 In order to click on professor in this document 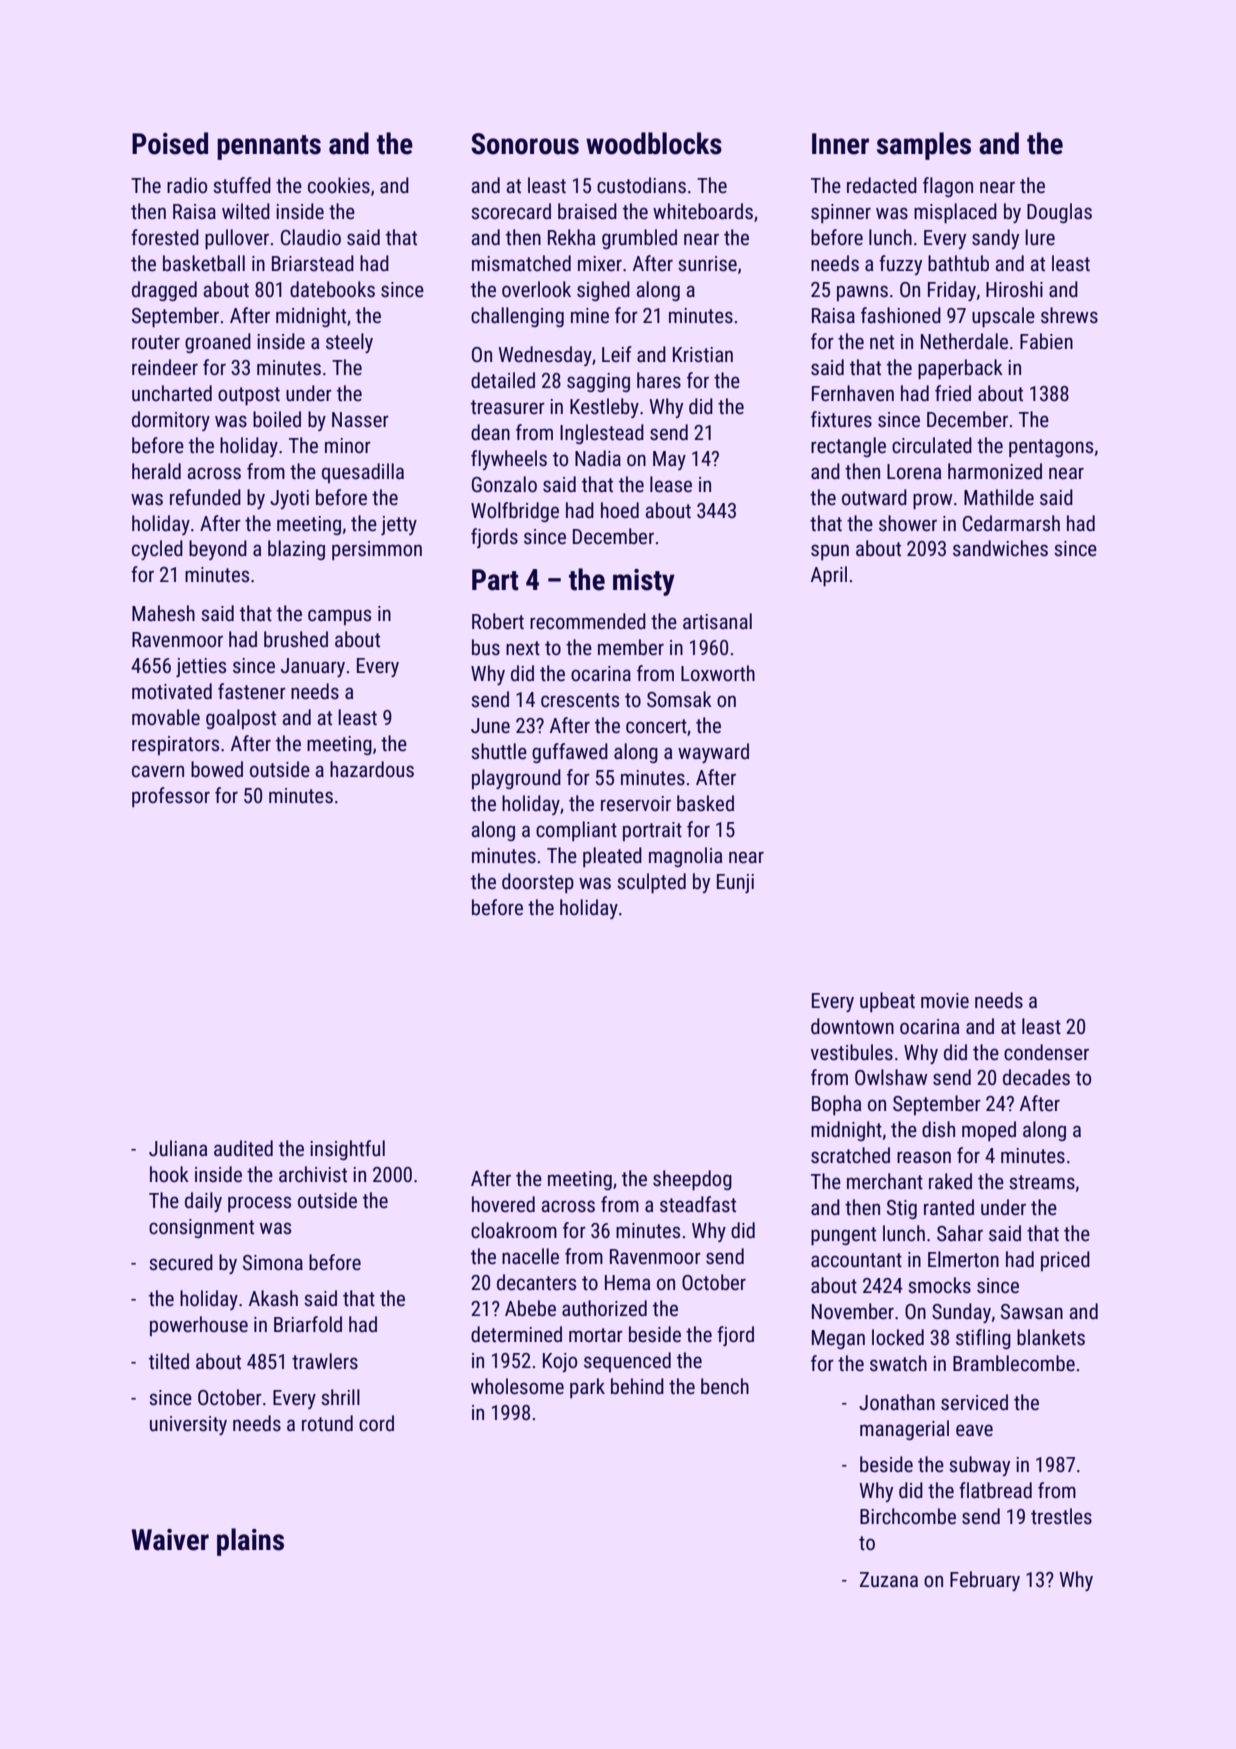, I will do `click(171, 797)`.
